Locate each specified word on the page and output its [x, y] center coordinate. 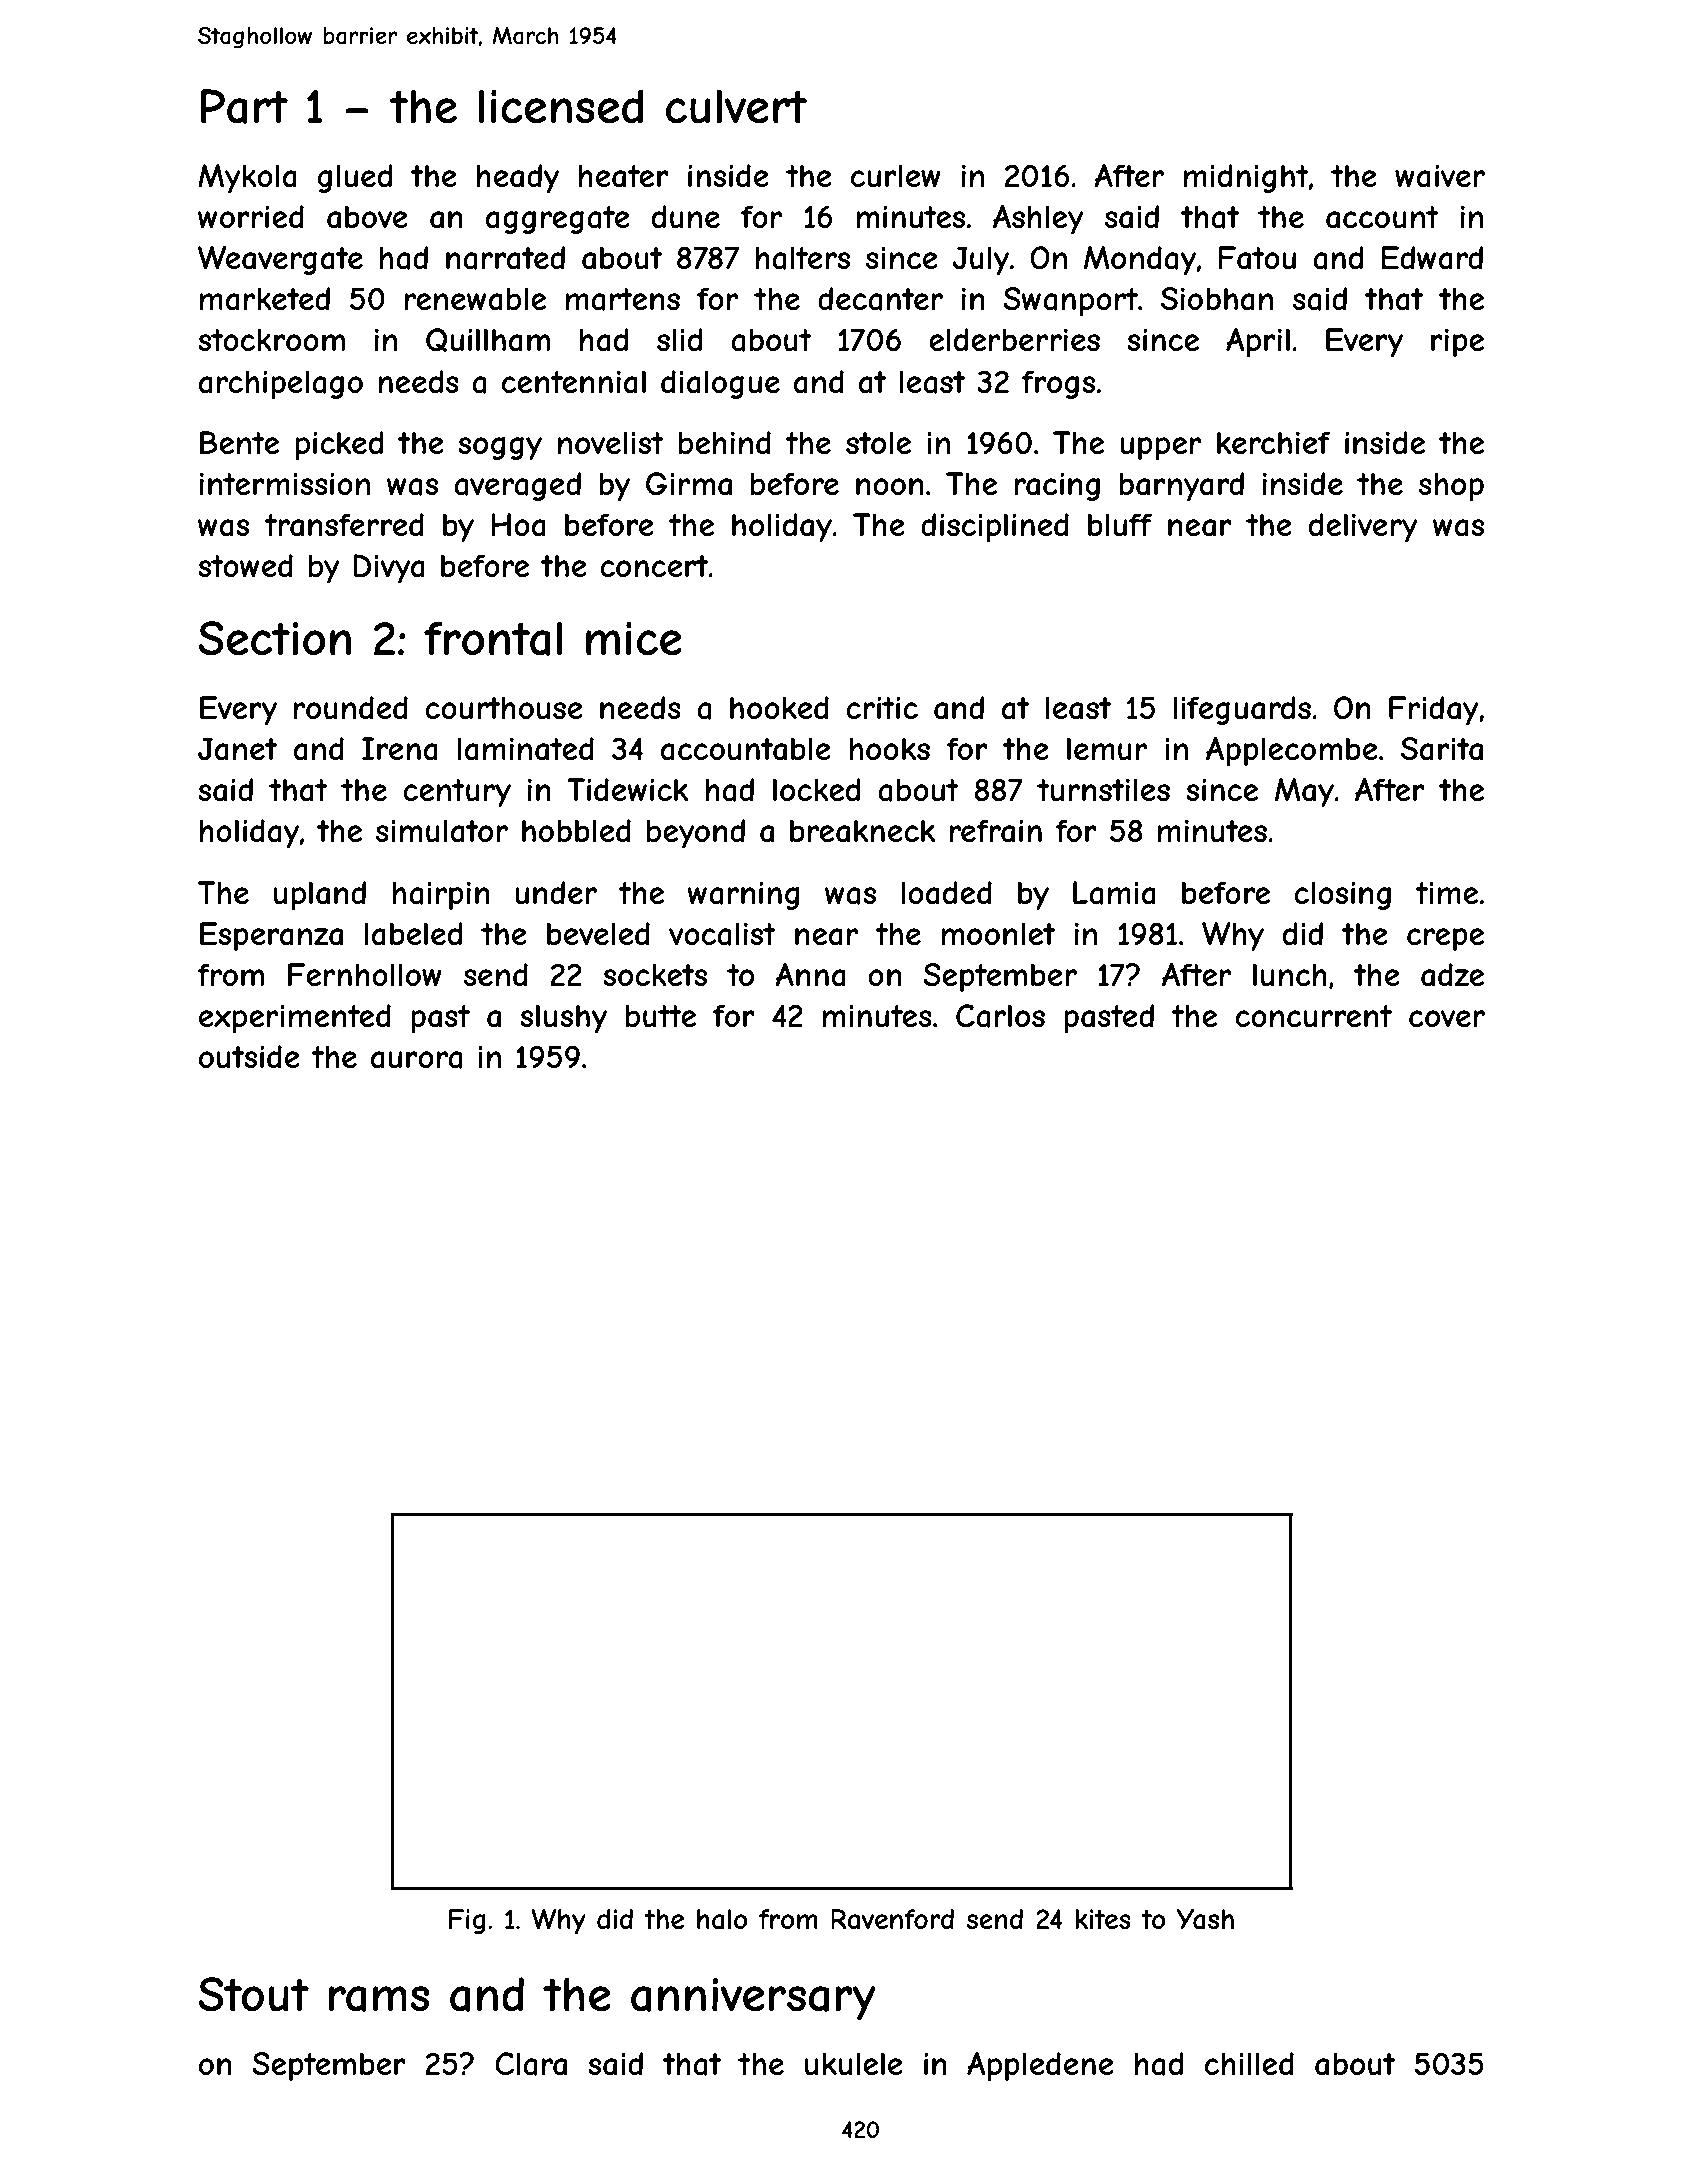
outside [249, 1057]
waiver [1440, 176]
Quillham [488, 340]
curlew [896, 176]
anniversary [753, 1999]
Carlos [1000, 1016]
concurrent [1314, 1016]
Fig [467, 1921]
